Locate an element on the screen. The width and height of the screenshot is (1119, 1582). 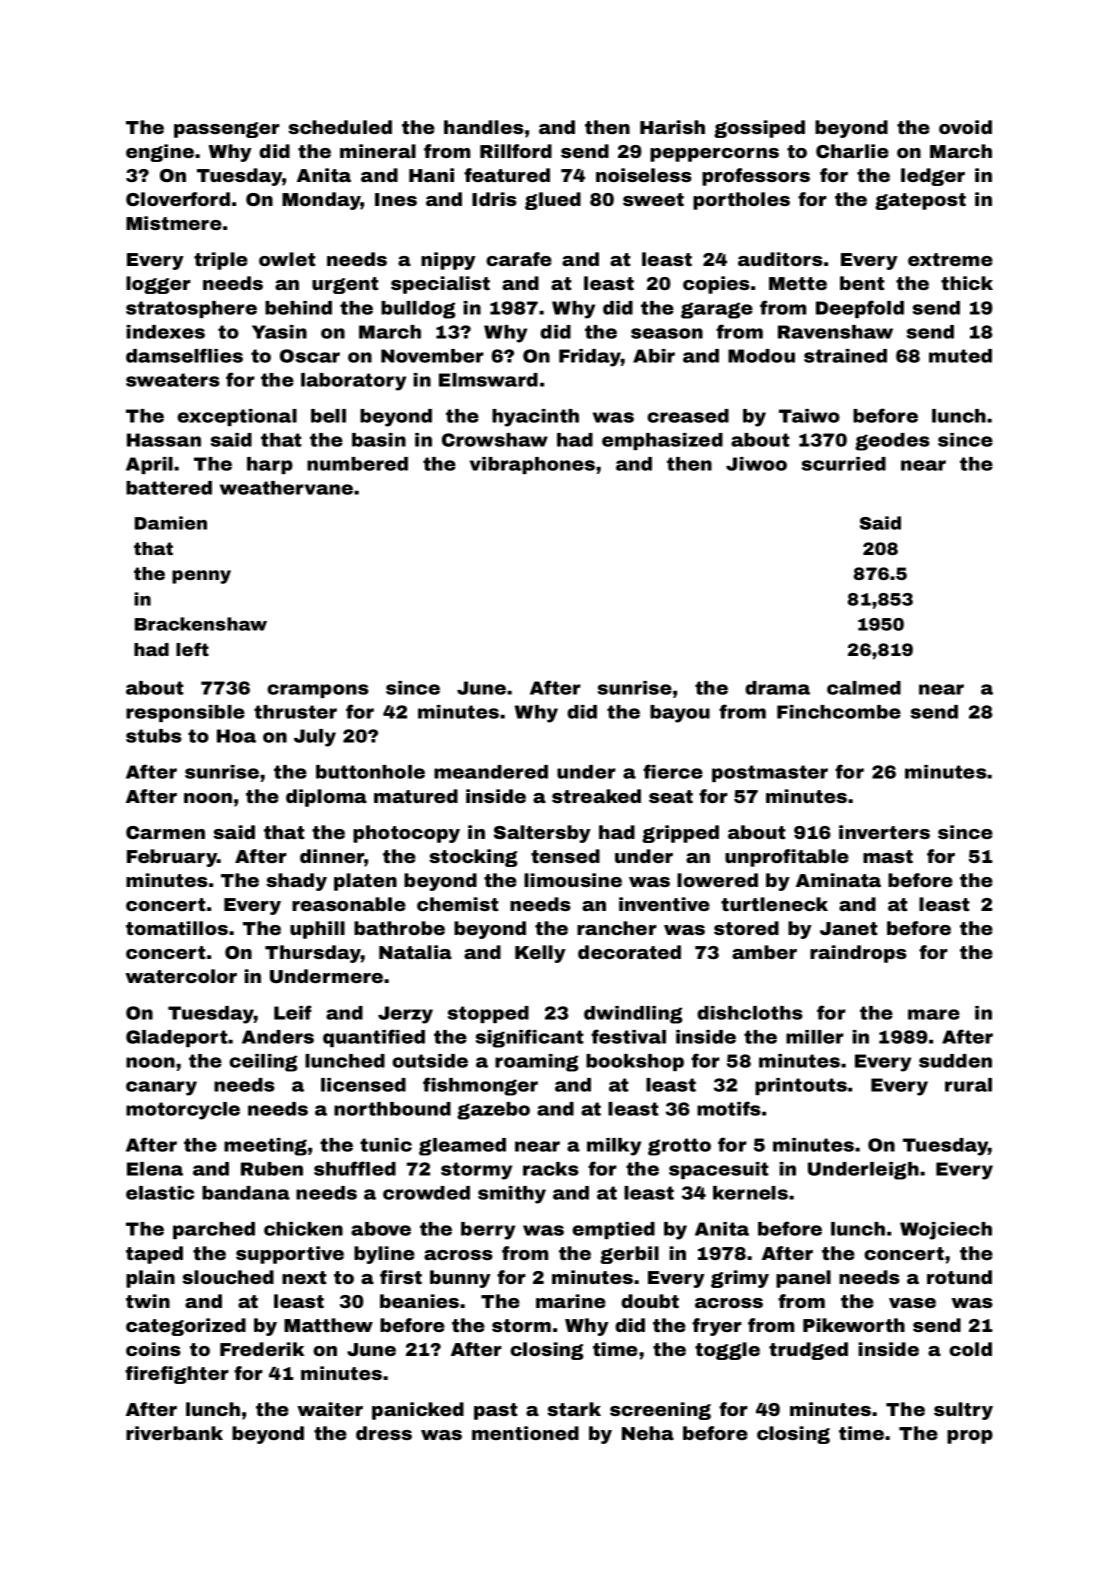
stopped is located at coordinates (488, 1014).
